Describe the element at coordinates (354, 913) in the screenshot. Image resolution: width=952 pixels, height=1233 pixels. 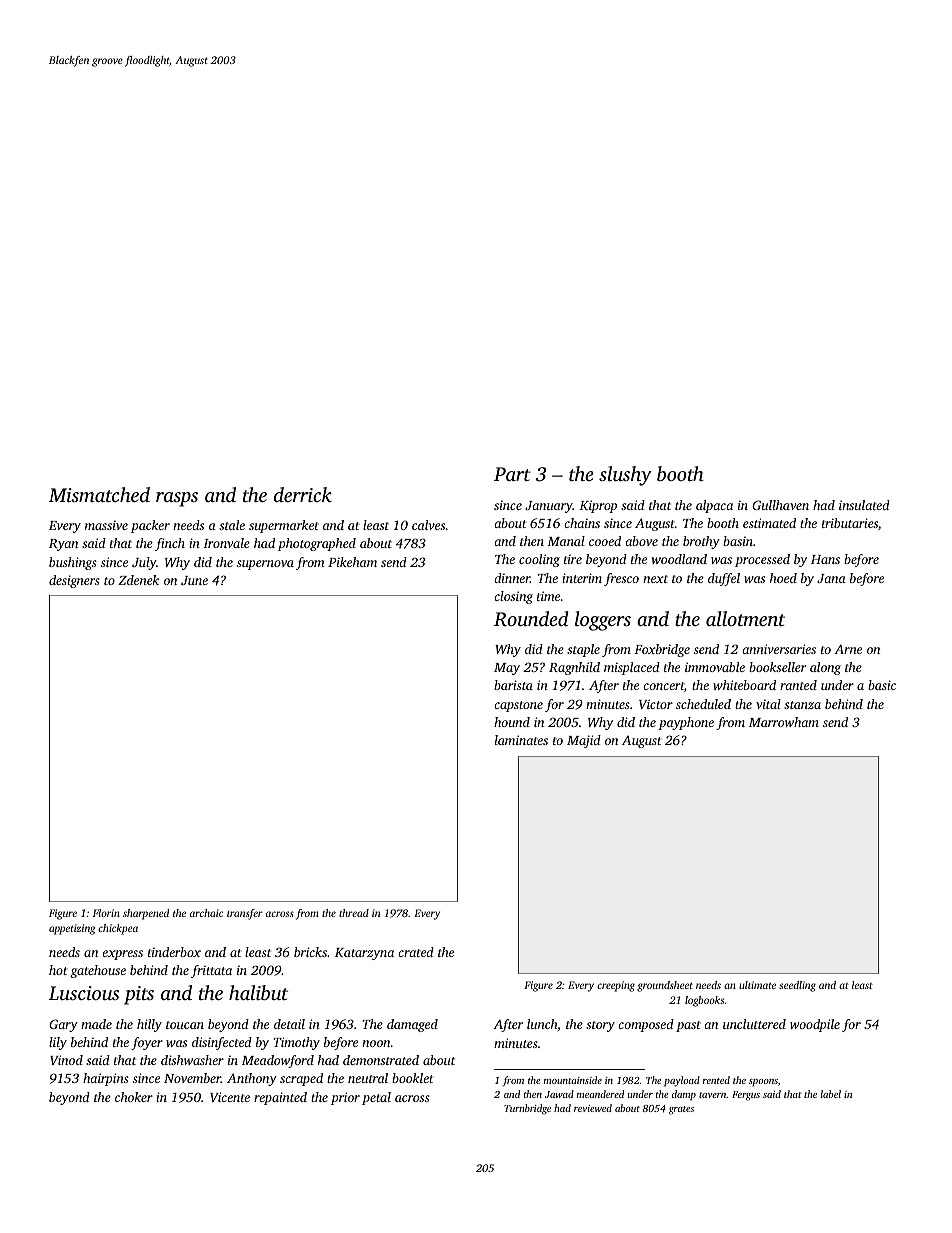
I see `thread` at that location.
